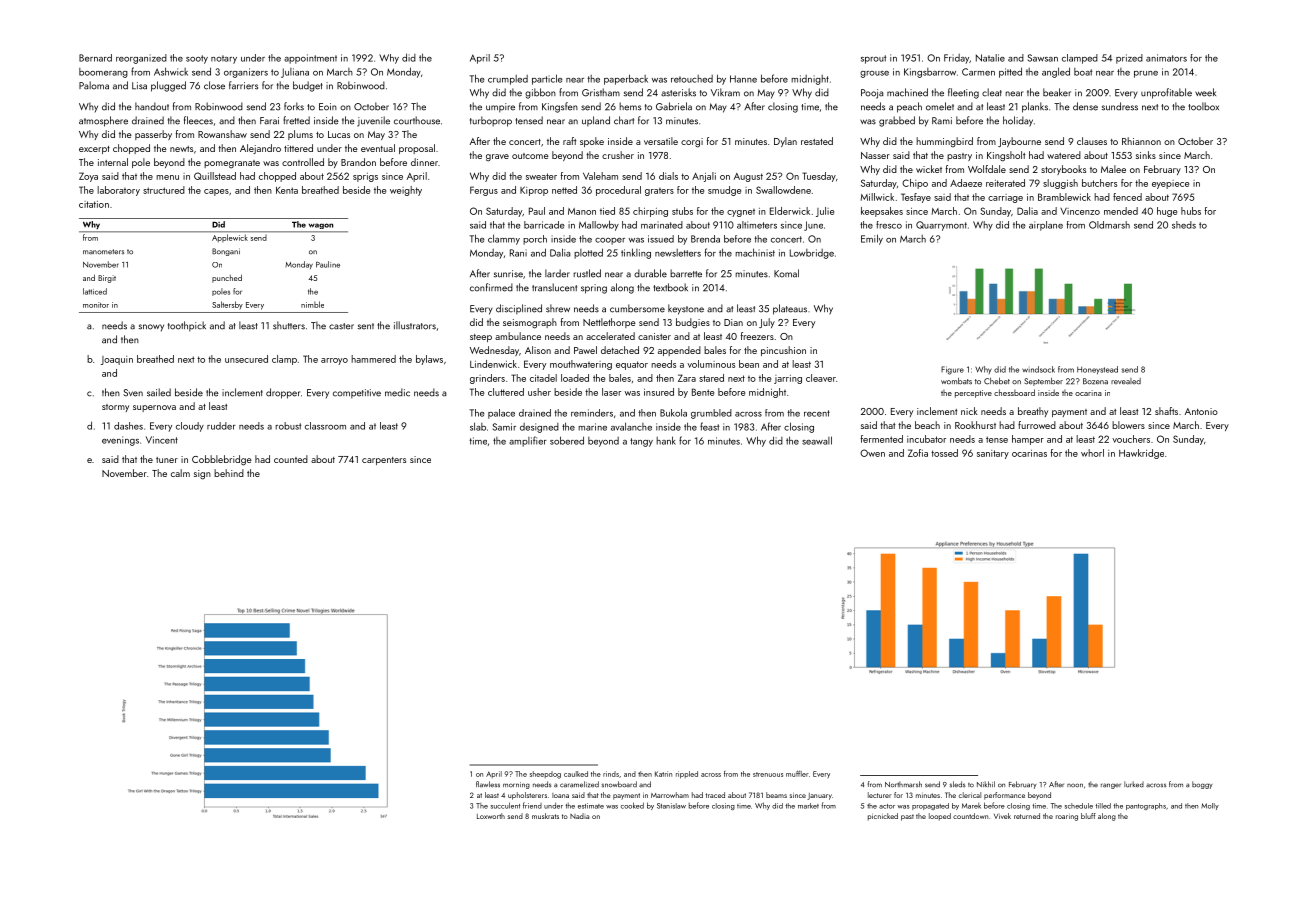  I want to click on Komal, so click(786, 273).
